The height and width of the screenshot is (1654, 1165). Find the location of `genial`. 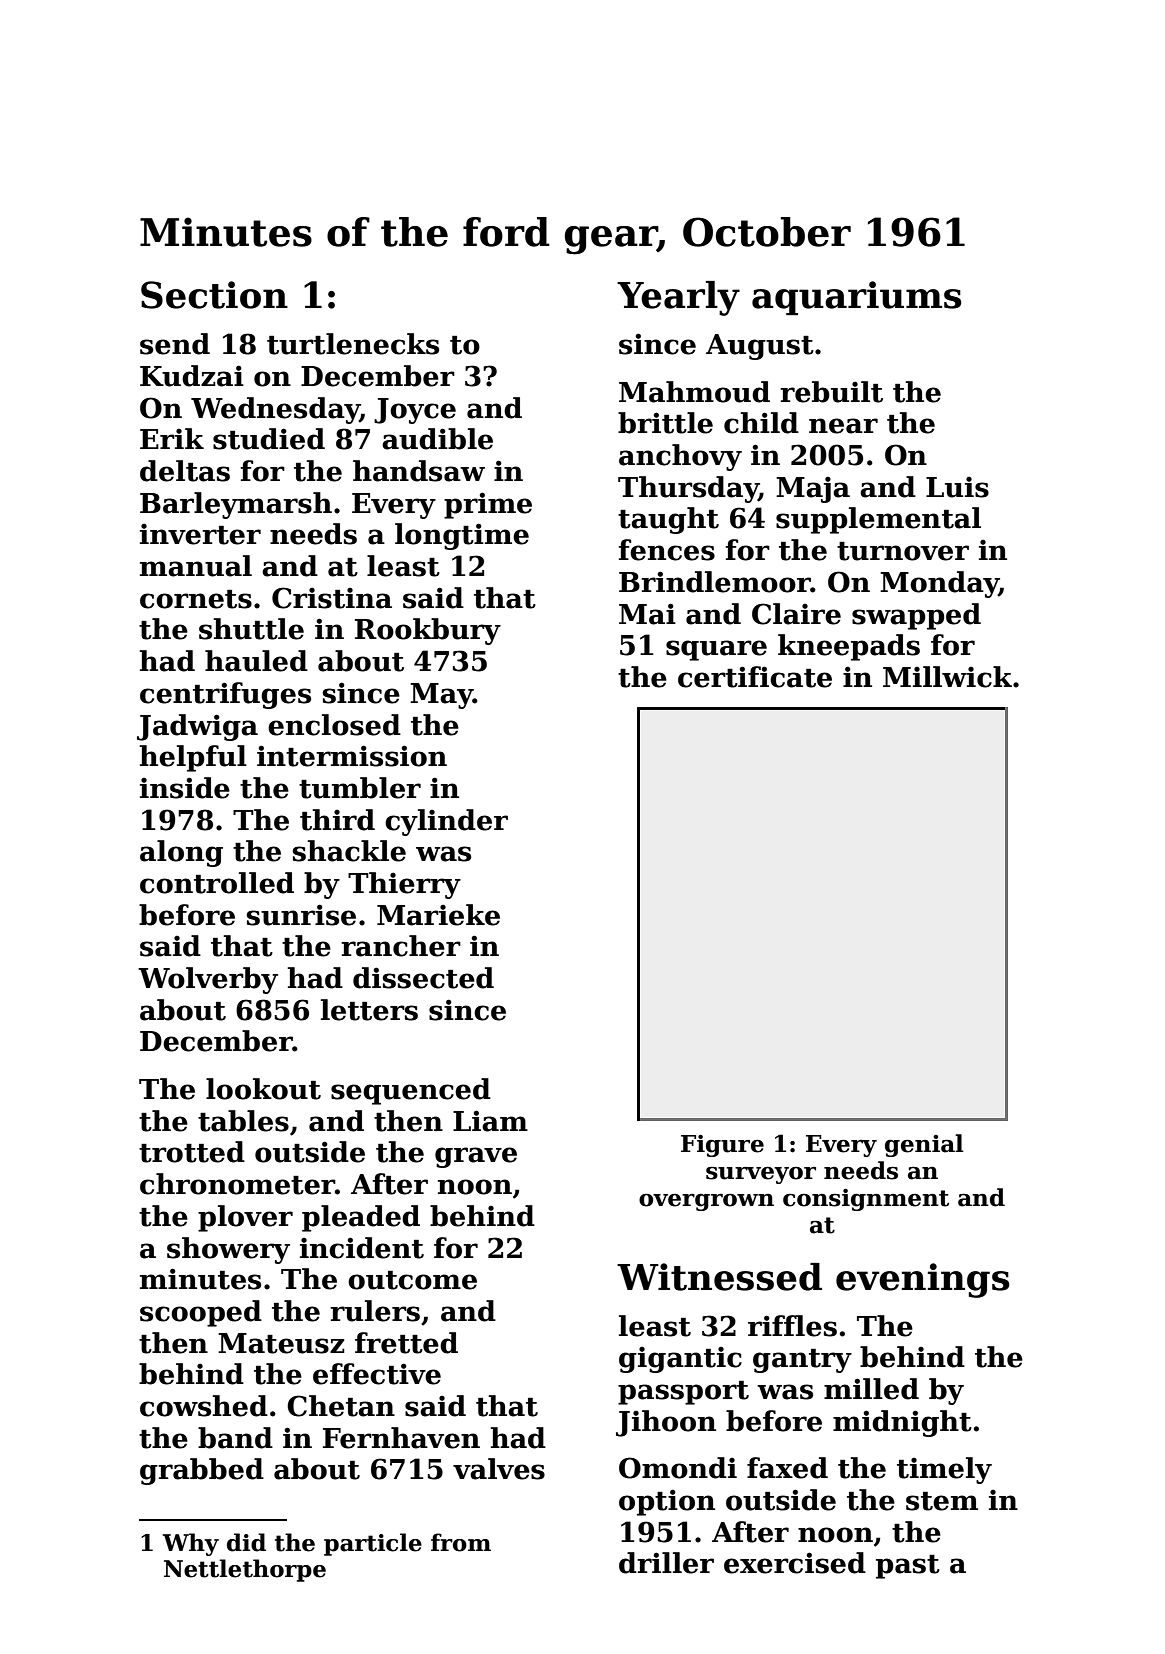

genial is located at coordinates (924, 1145).
